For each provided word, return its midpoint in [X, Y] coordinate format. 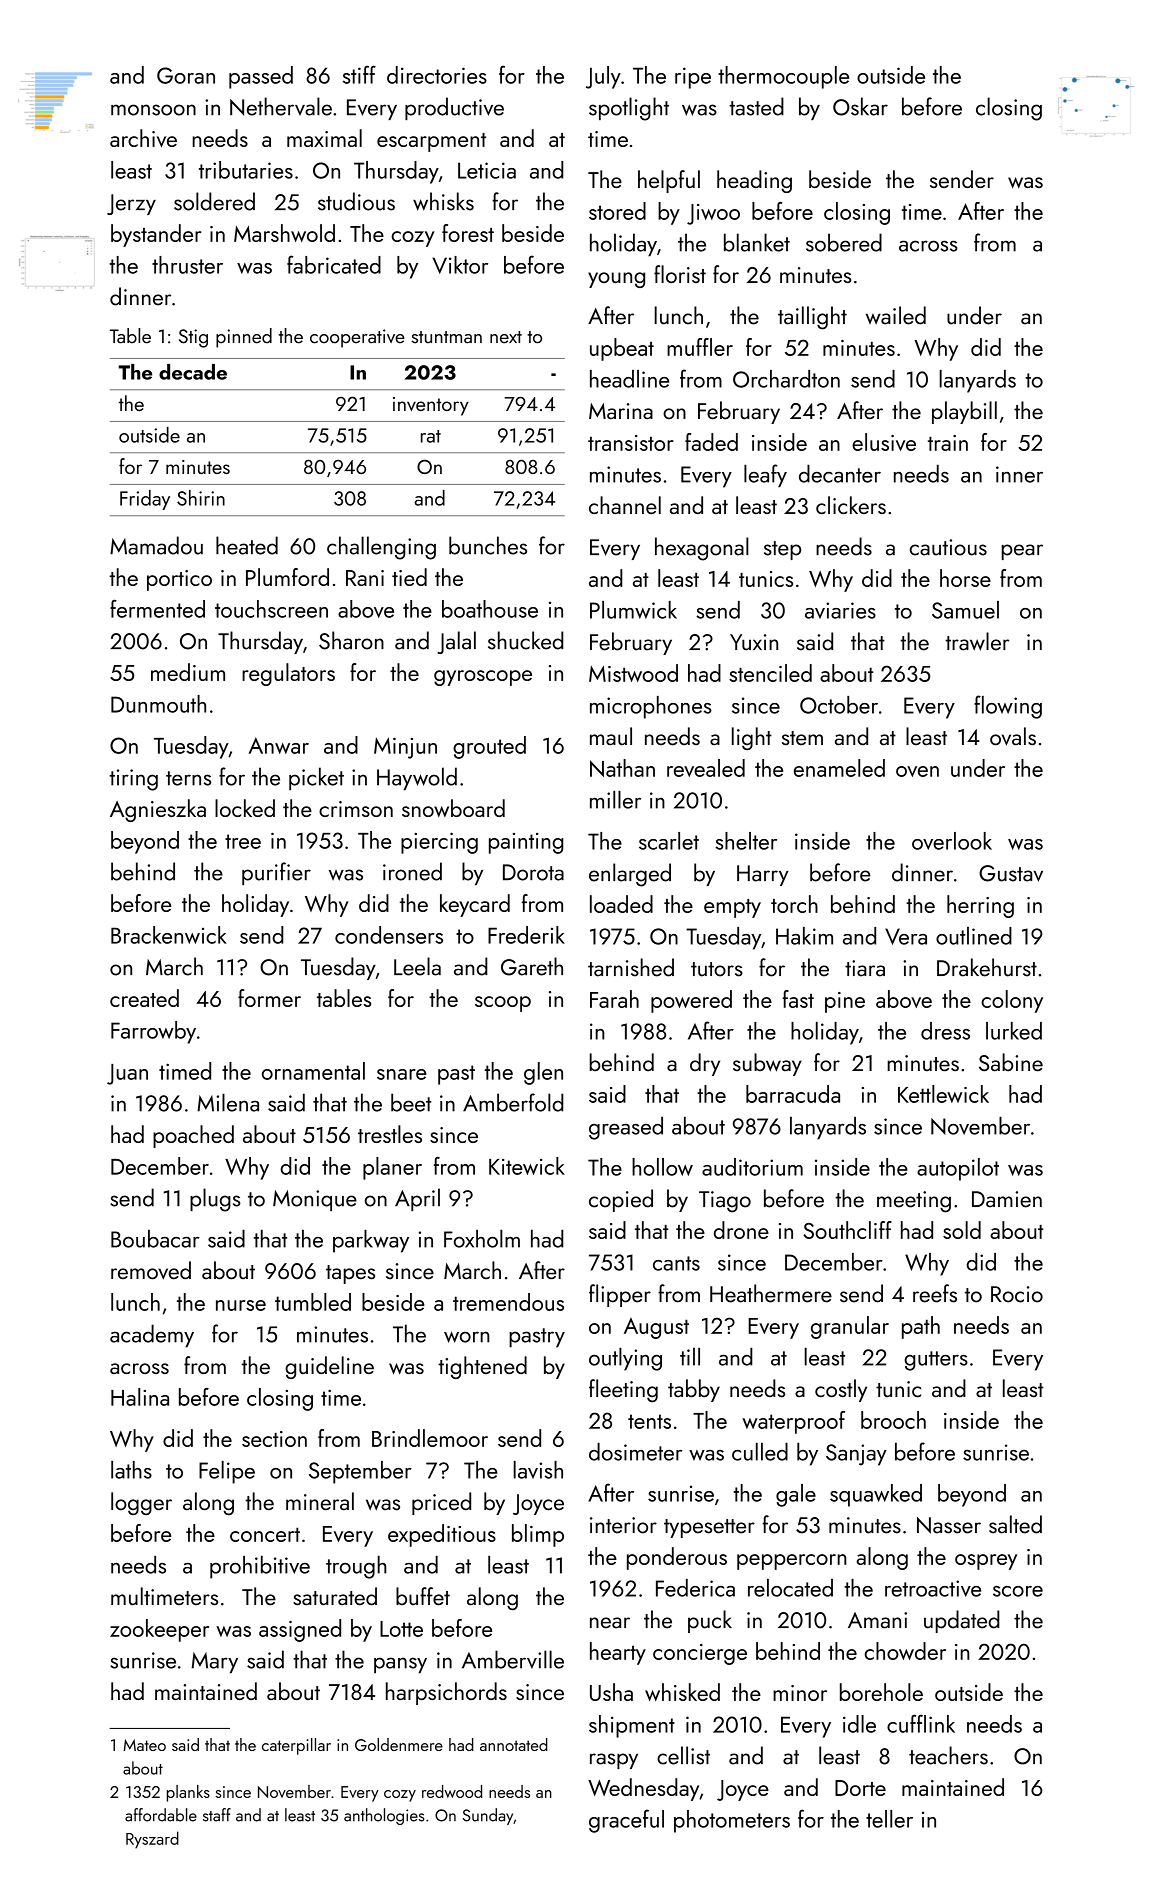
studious [356, 201]
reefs [935, 1293]
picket [316, 779]
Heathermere [771, 1293]
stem [802, 738]
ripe [693, 78]
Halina [140, 1397]
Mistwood [633, 673]
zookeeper [159, 1630]
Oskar [860, 106]
